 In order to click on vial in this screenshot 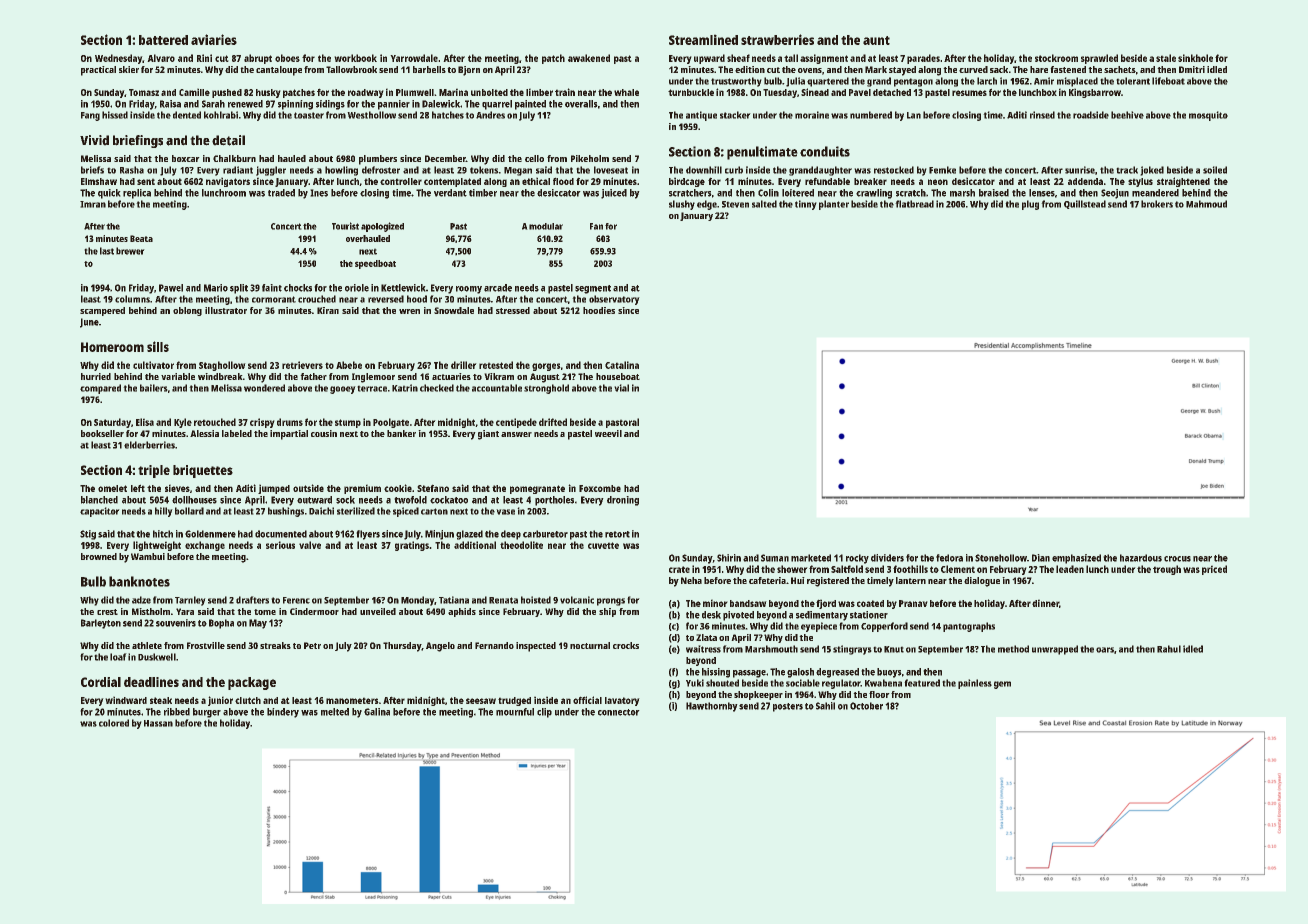, I will do `click(621, 388)`.
